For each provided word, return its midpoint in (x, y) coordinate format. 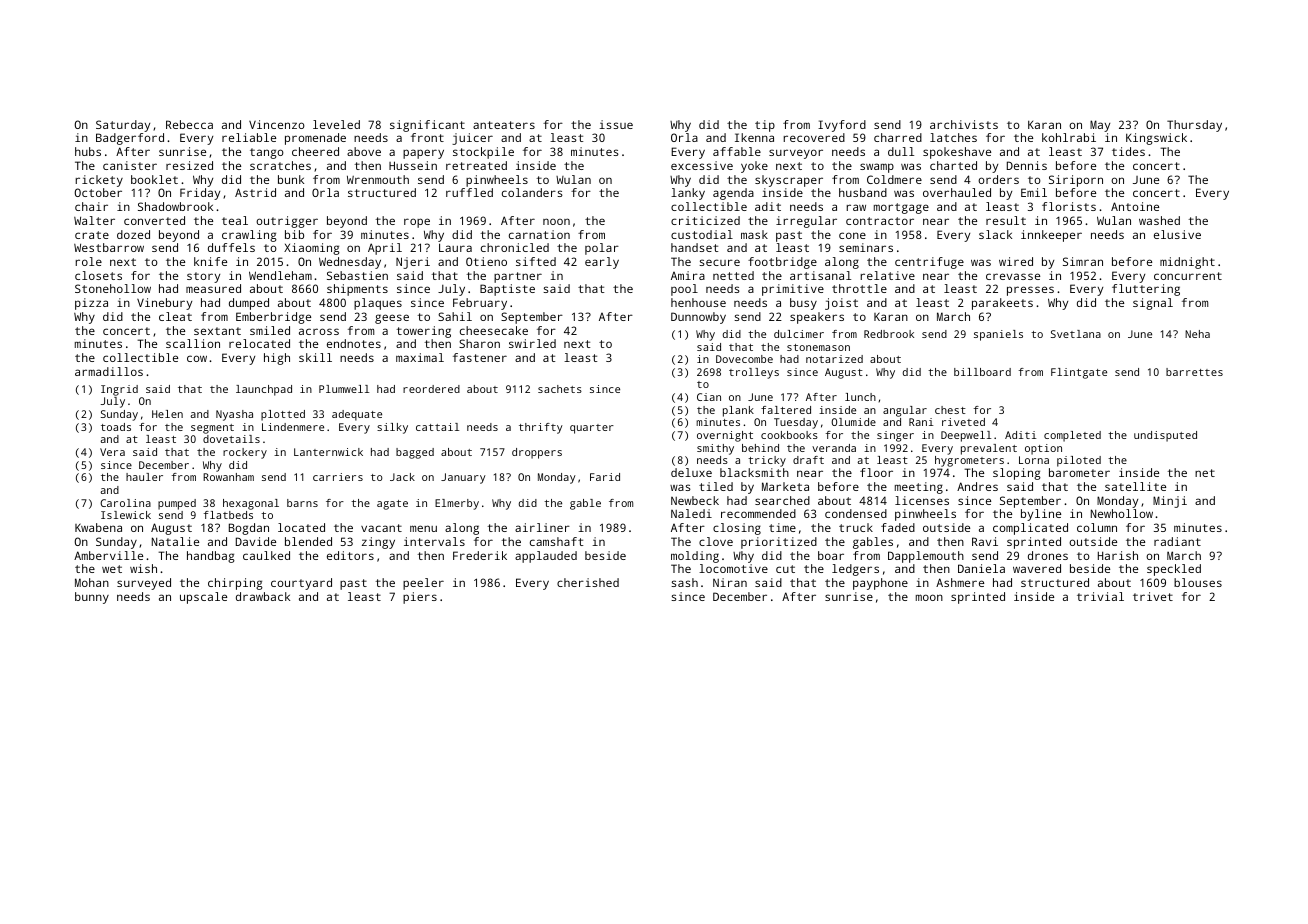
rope (417, 223)
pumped (177, 504)
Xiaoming (312, 249)
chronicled (515, 247)
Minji (1170, 502)
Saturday (123, 126)
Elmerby (457, 504)
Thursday (1194, 126)
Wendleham (280, 275)
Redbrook (889, 334)
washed (1159, 220)
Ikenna (754, 137)
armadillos (109, 371)
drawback (263, 596)
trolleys (754, 373)
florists (1069, 206)
